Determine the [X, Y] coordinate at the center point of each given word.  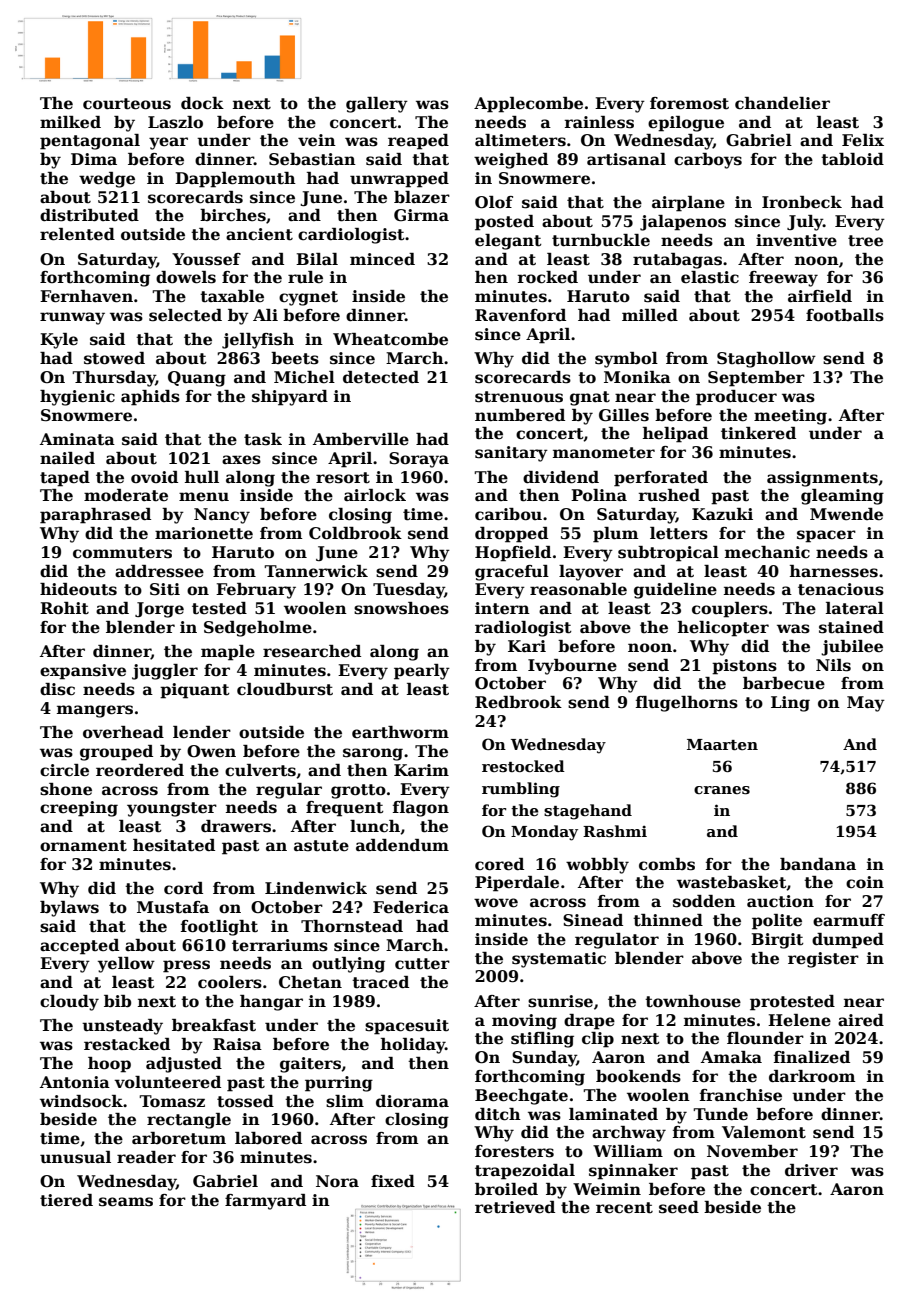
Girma [421, 215]
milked [70, 122]
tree [865, 241]
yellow [126, 965]
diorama [412, 1101]
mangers [95, 711]
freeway [783, 279]
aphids [150, 398]
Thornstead [352, 926]
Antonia [75, 1082]
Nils [833, 665]
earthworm [400, 732]
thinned [668, 920]
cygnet [308, 298]
